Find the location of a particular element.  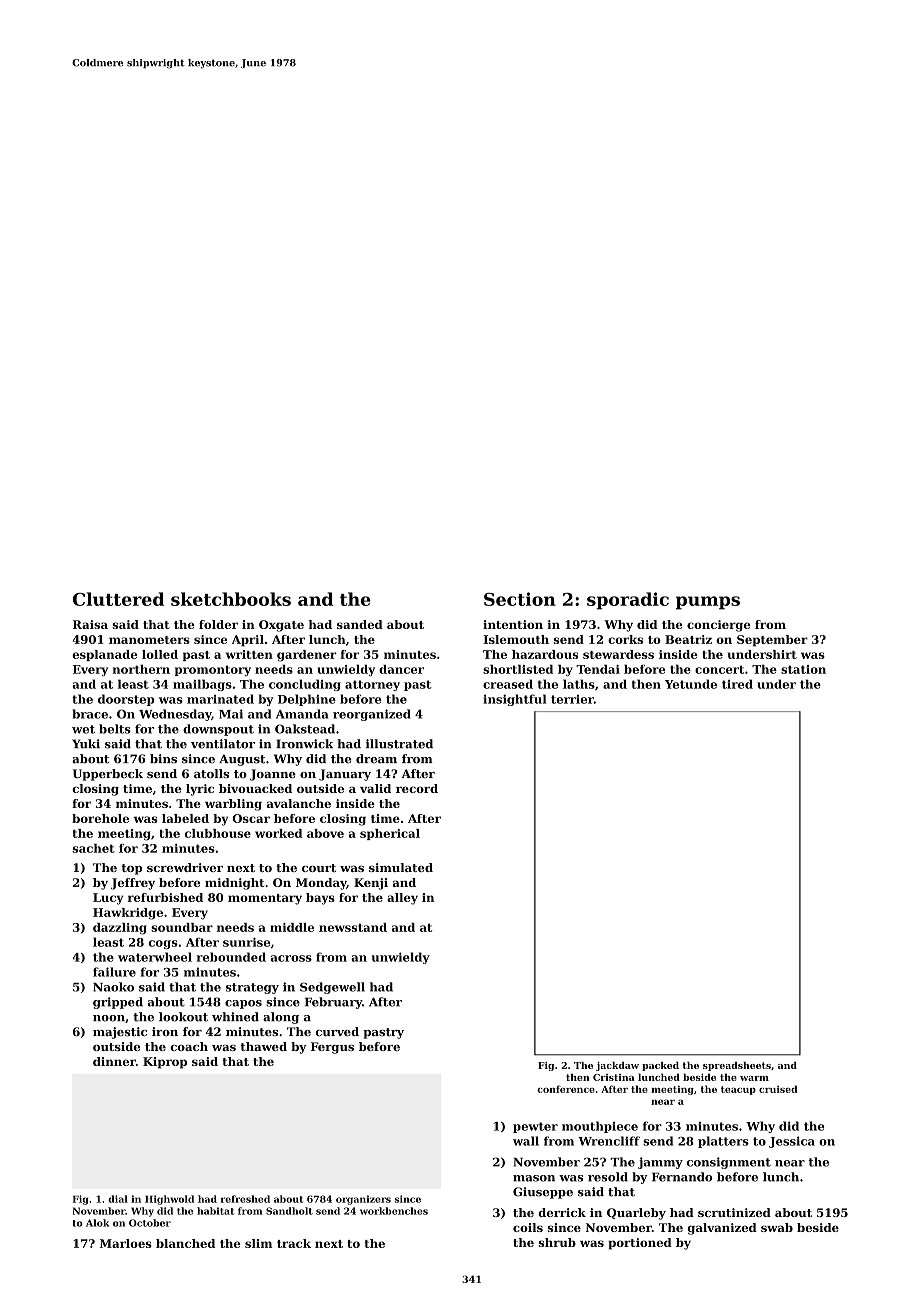

sketchbooks is located at coordinates (231, 599).
